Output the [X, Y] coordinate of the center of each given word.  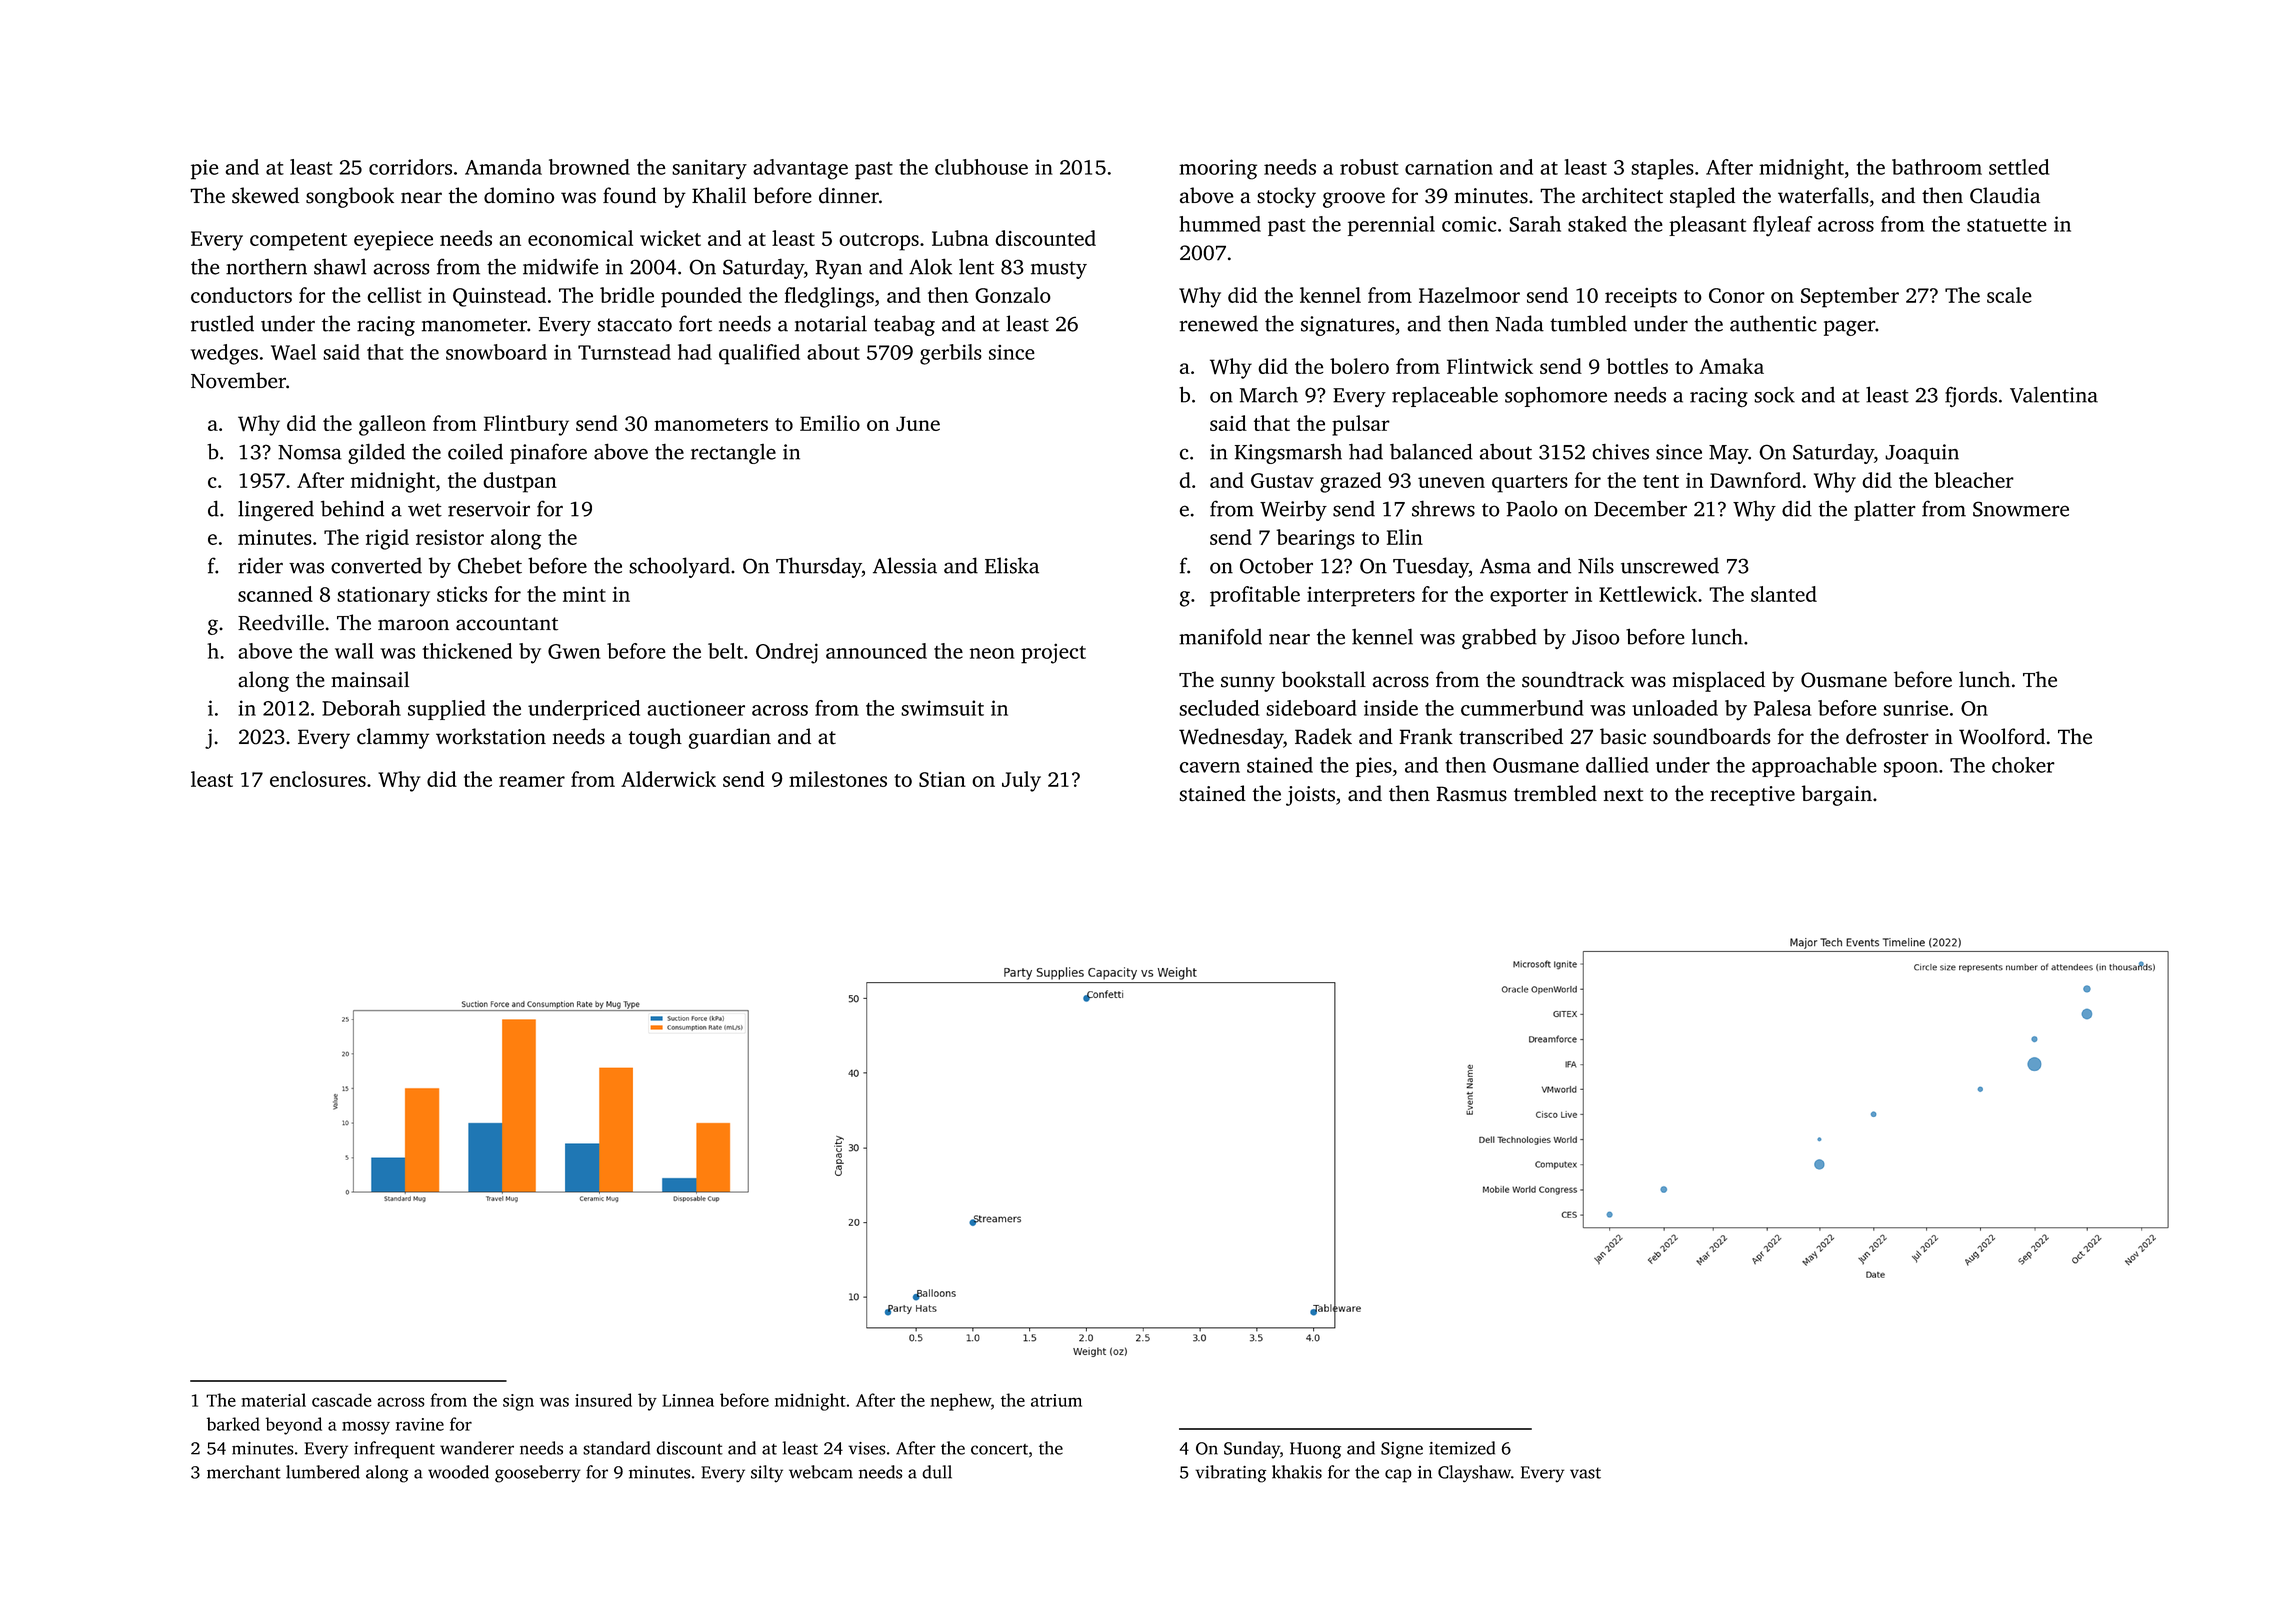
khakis [1297, 1472]
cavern [1210, 767]
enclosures [318, 779]
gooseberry [538, 1474]
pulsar [1361, 425]
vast [1585, 1473]
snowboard [496, 352]
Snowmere [2021, 509]
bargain [1837, 795]
